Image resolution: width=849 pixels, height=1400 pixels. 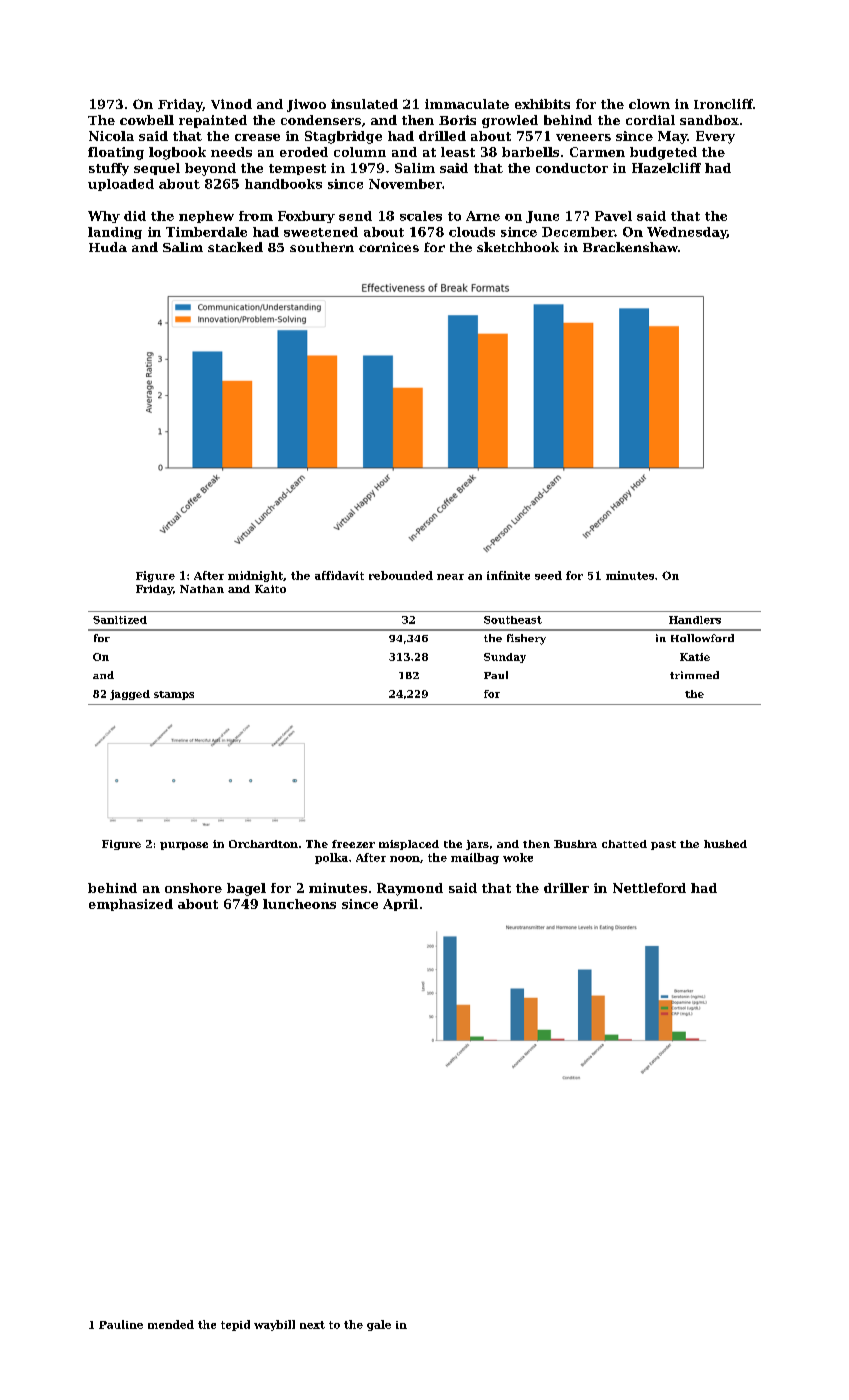 I want to click on rebounded, so click(x=401, y=575).
